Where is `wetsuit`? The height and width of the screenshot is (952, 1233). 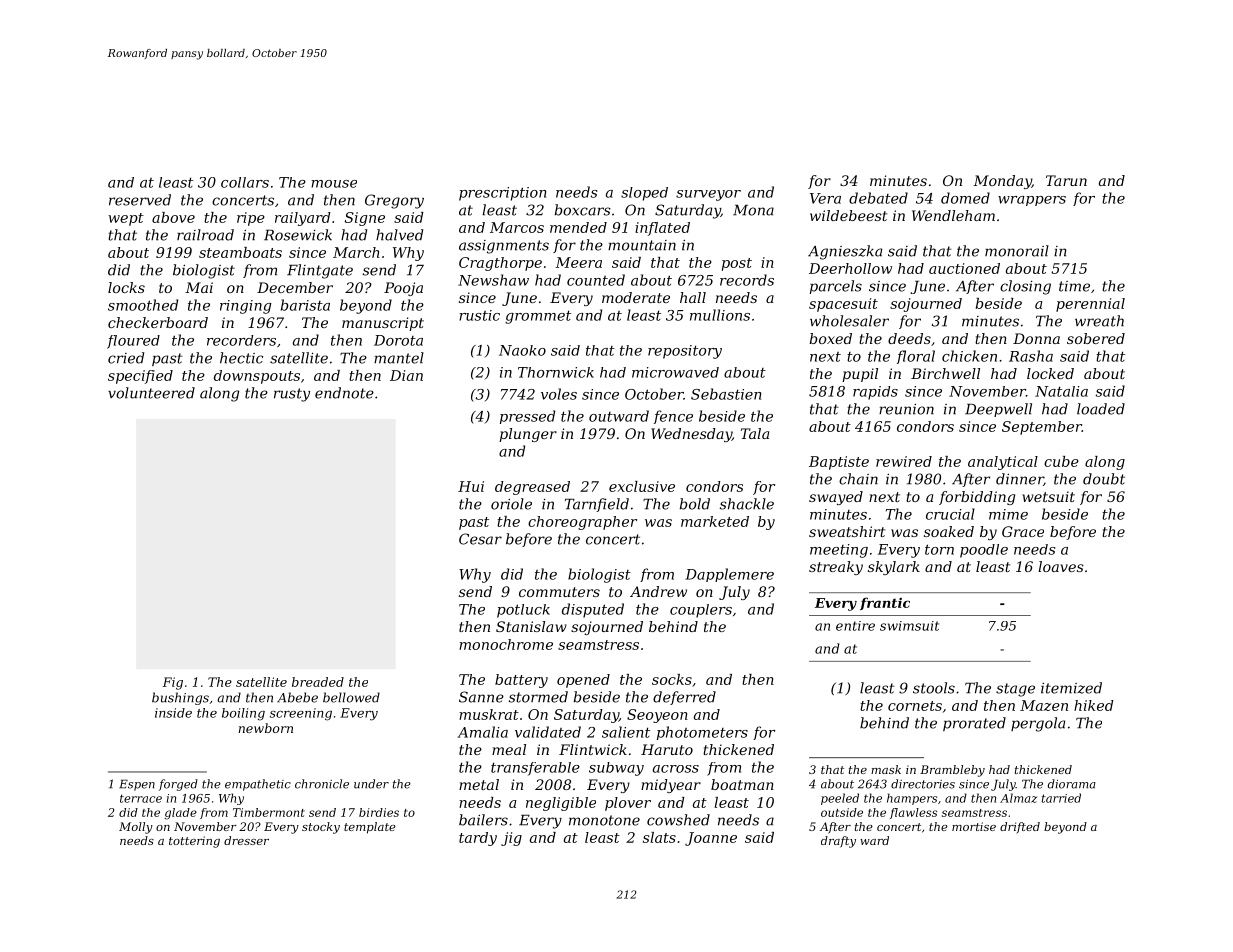 wetsuit is located at coordinates (1048, 496).
